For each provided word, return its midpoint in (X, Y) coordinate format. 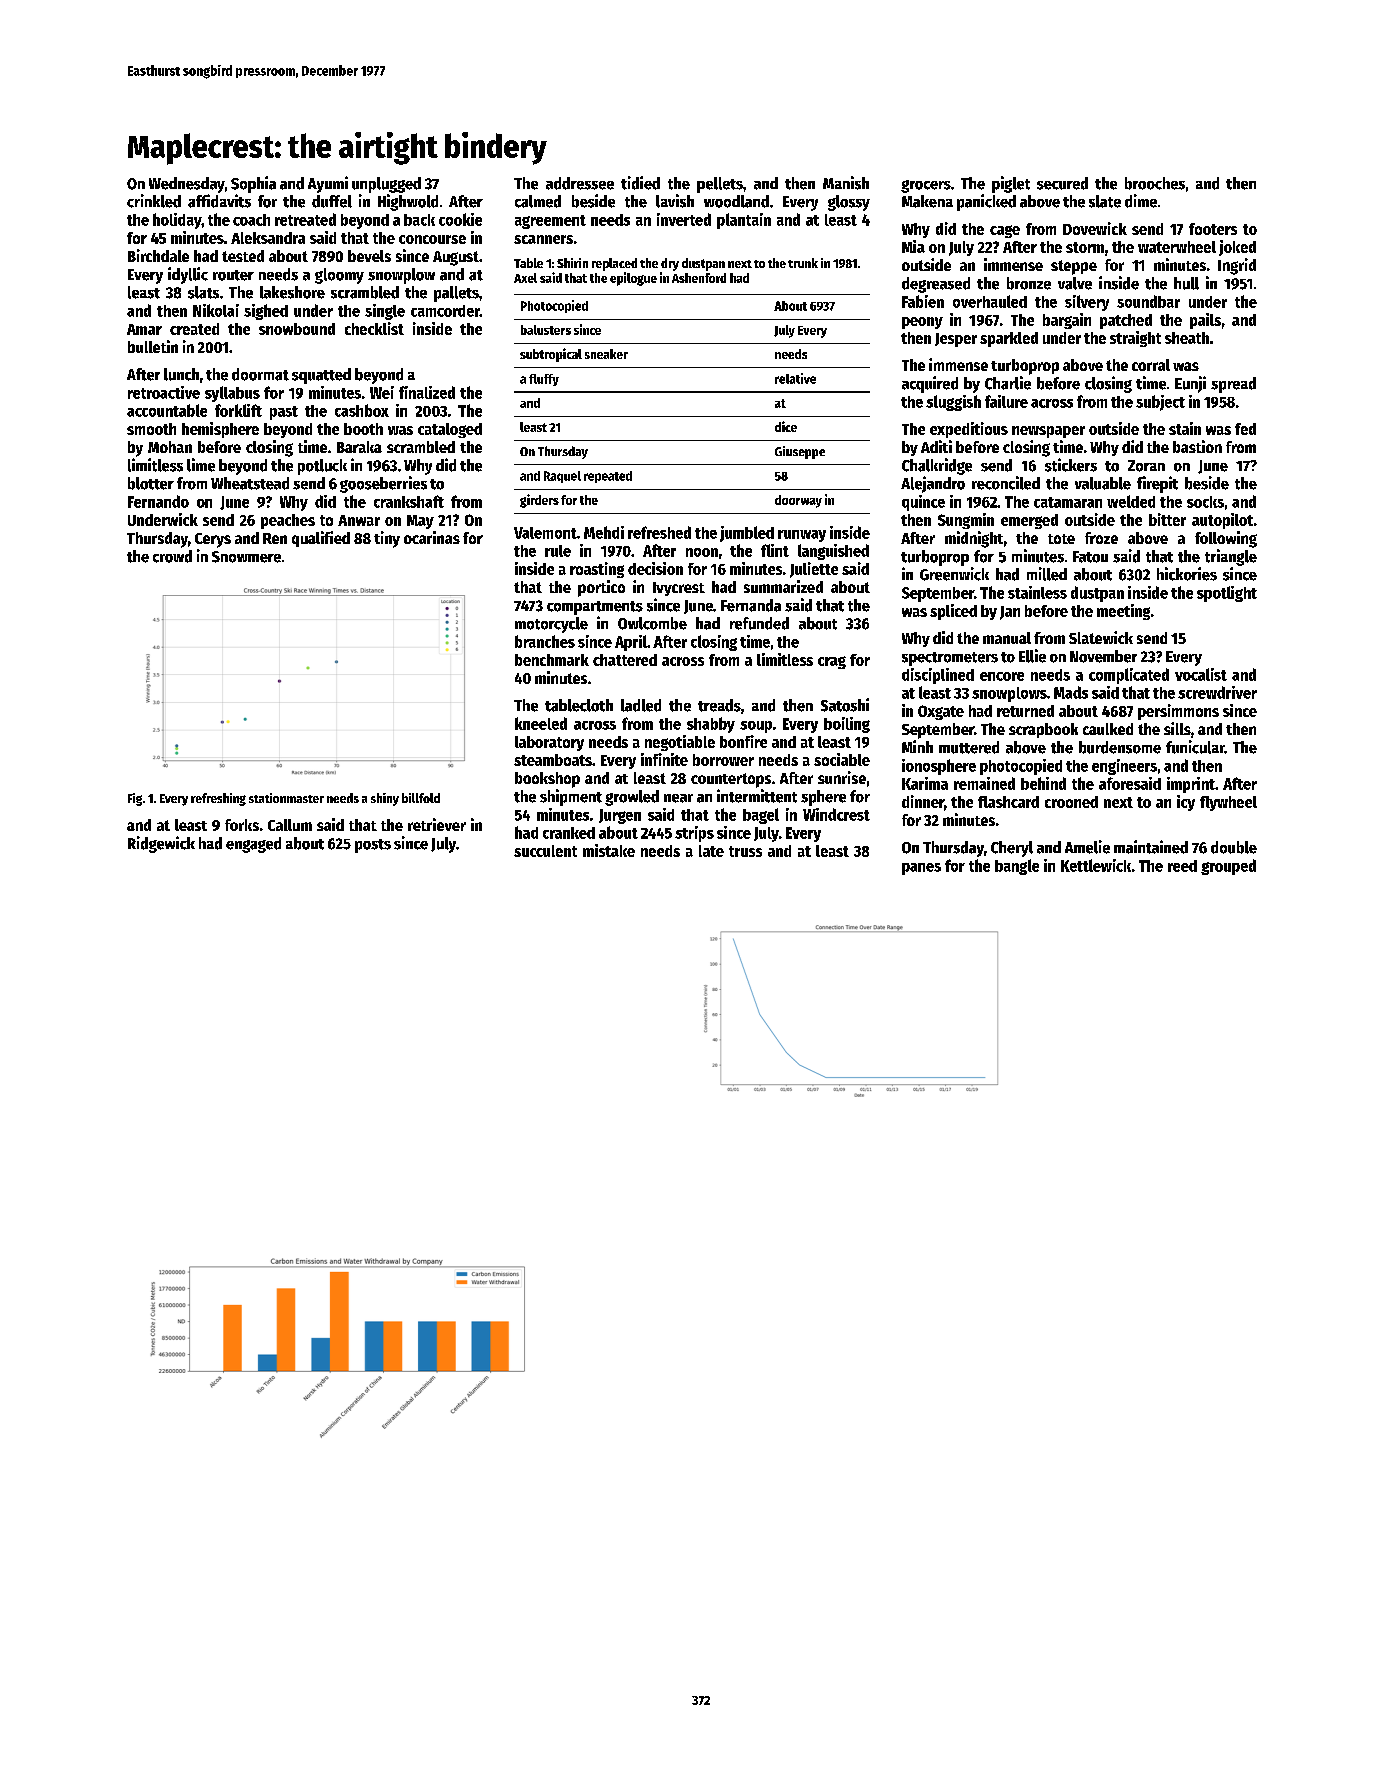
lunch (181, 374)
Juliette (814, 570)
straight (1135, 339)
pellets (720, 185)
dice (786, 426)
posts (373, 846)
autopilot (1222, 521)
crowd (172, 556)
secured (1062, 183)
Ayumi (328, 184)
